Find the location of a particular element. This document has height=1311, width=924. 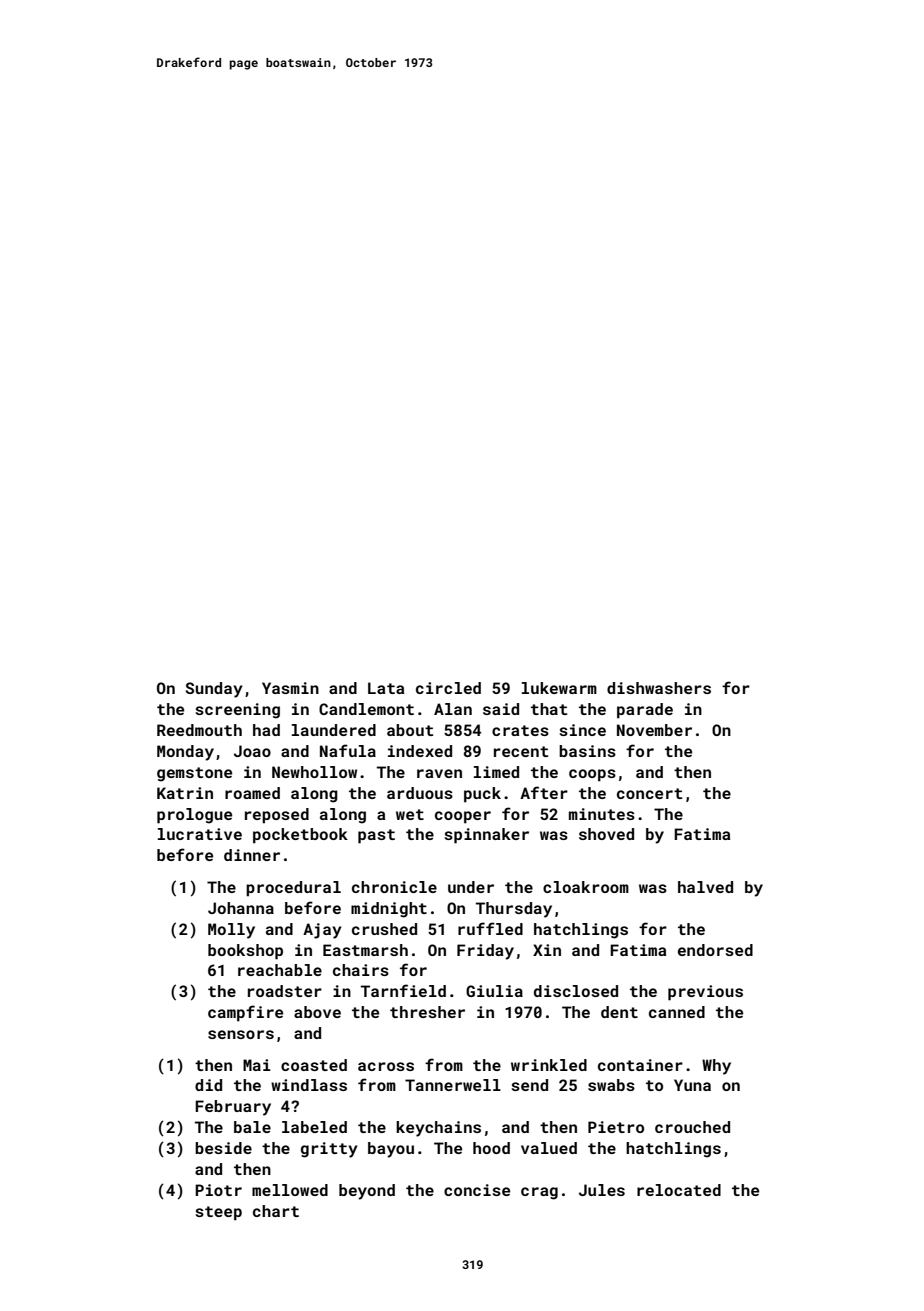

Johanna is located at coordinates (241, 908).
